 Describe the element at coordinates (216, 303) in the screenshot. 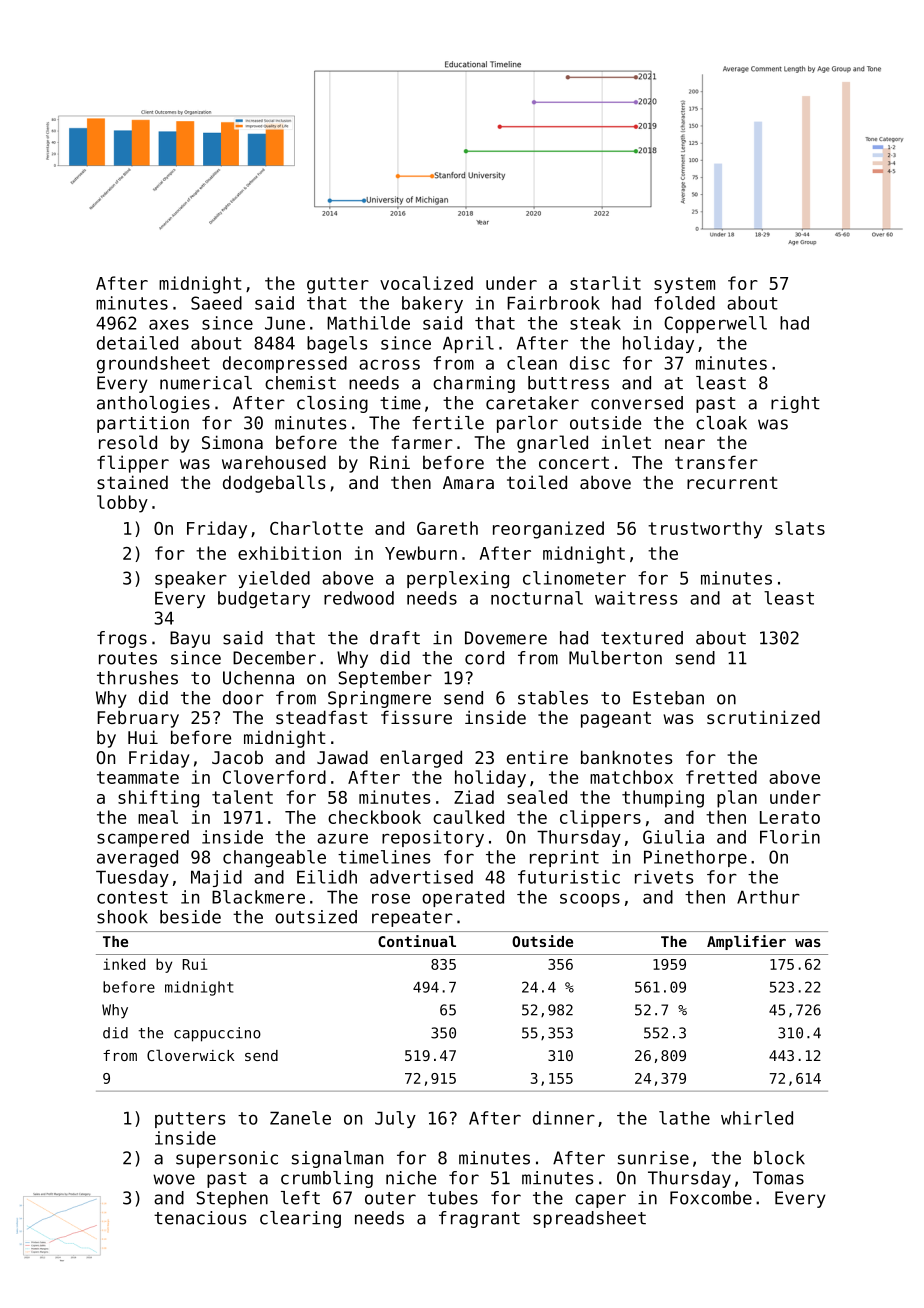

I see `Saeed` at that location.
